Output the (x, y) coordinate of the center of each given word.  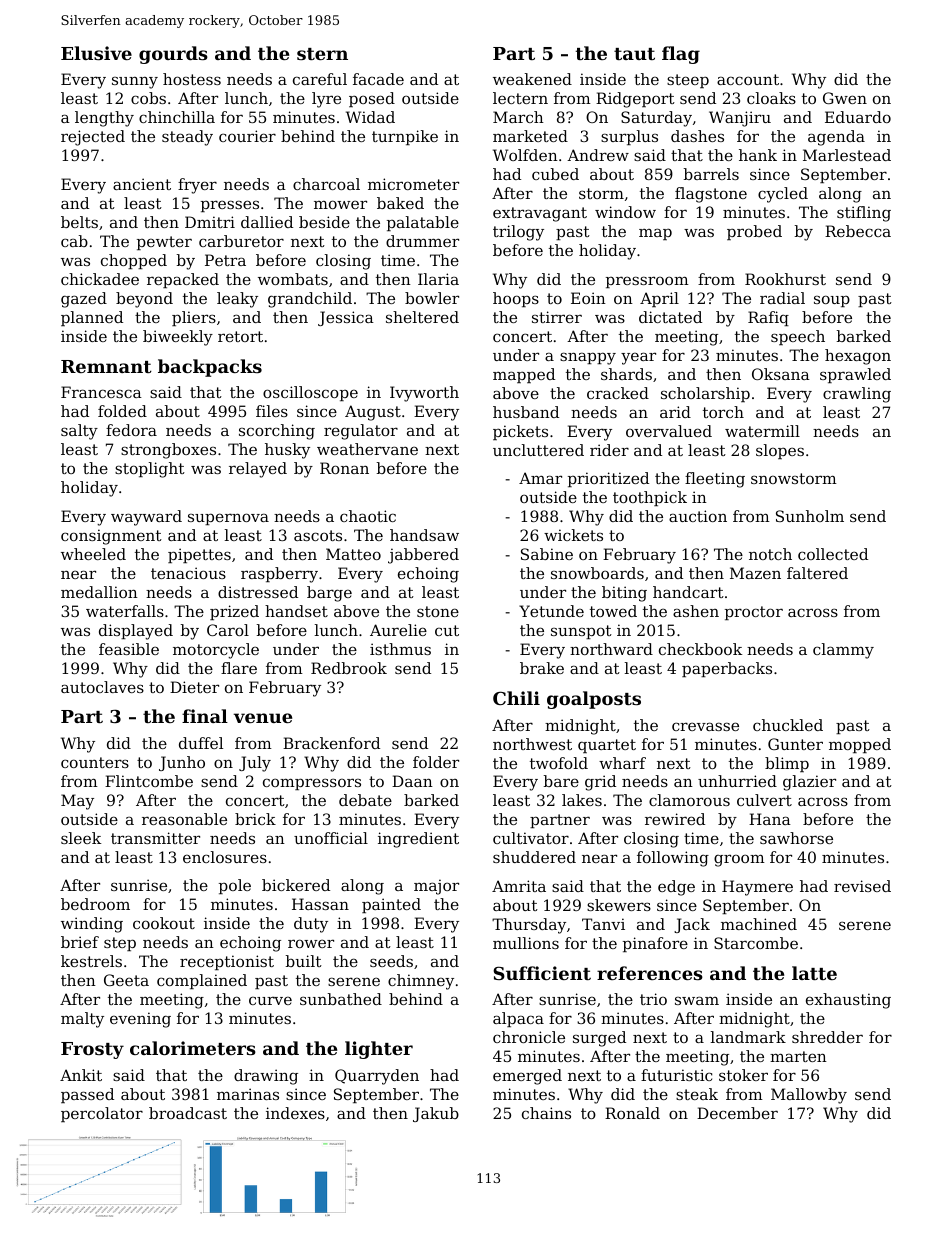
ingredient (418, 840)
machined (759, 924)
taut (634, 54)
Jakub (436, 1114)
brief (80, 942)
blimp (787, 764)
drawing (266, 1077)
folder (436, 762)
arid (675, 412)
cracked (618, 393)
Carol (228, 630)
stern (322, 54)
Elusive (96, 53)
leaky (237, 300)
